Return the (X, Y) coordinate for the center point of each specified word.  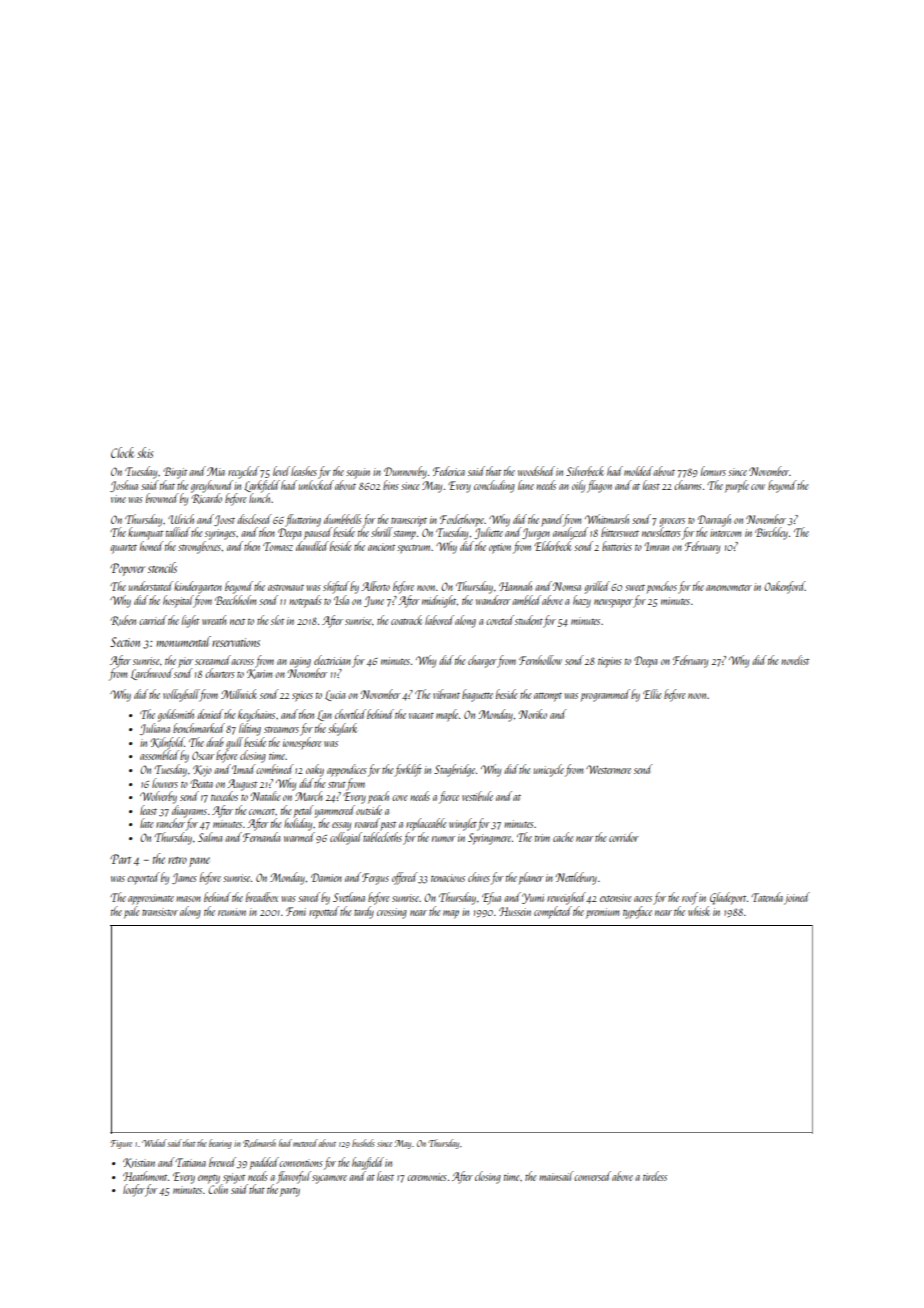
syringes (220, 534)
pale (131, 912)
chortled (350, 714)
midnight (439, 601)
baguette (477, 695)
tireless (655, 1176)
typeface (637, 912)
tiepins (610, 662)
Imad (244, 769)
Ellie (652, 694)
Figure (121, 1144)
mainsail (556, 1176)
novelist (795, 660)
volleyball (181, 695)
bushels (363, 1143)
